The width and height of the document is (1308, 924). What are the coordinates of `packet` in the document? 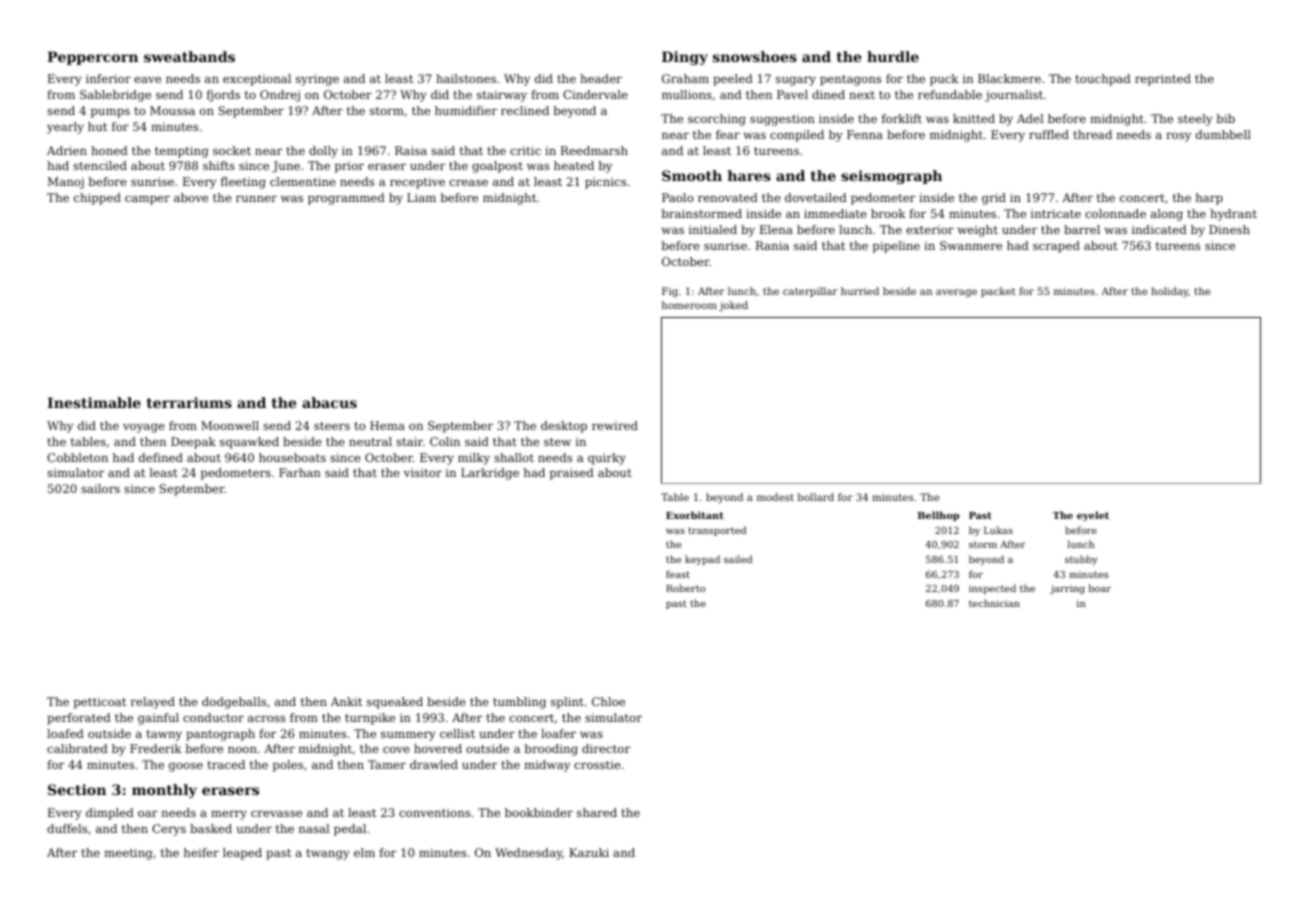 It's located at (998, 292).
